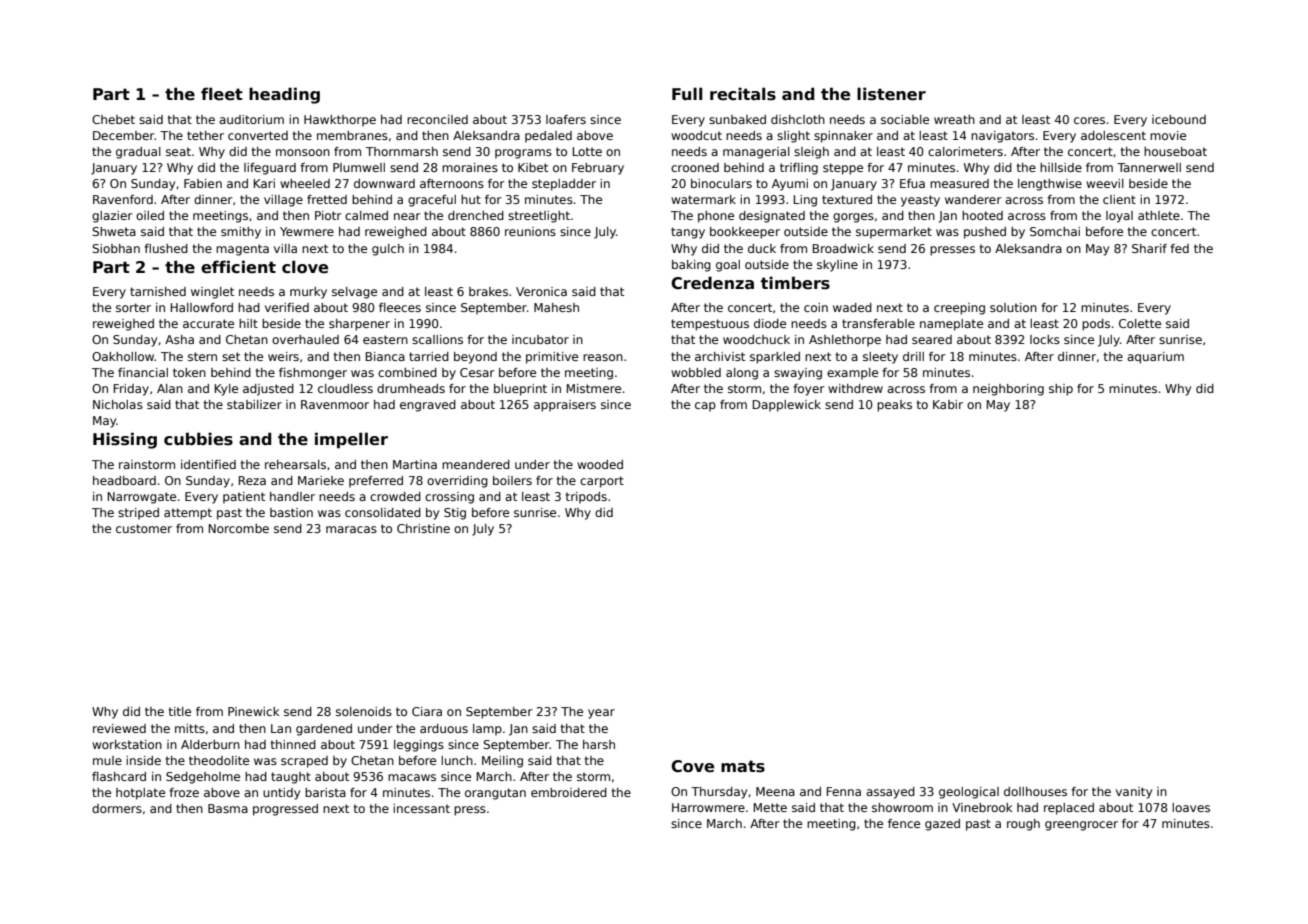 Image resolution: width=1308 pixels, height=924 pixels. What do you see at coordinates (601, 714) in the screenshot?
I see `year` at bounding box center [601, 714].
